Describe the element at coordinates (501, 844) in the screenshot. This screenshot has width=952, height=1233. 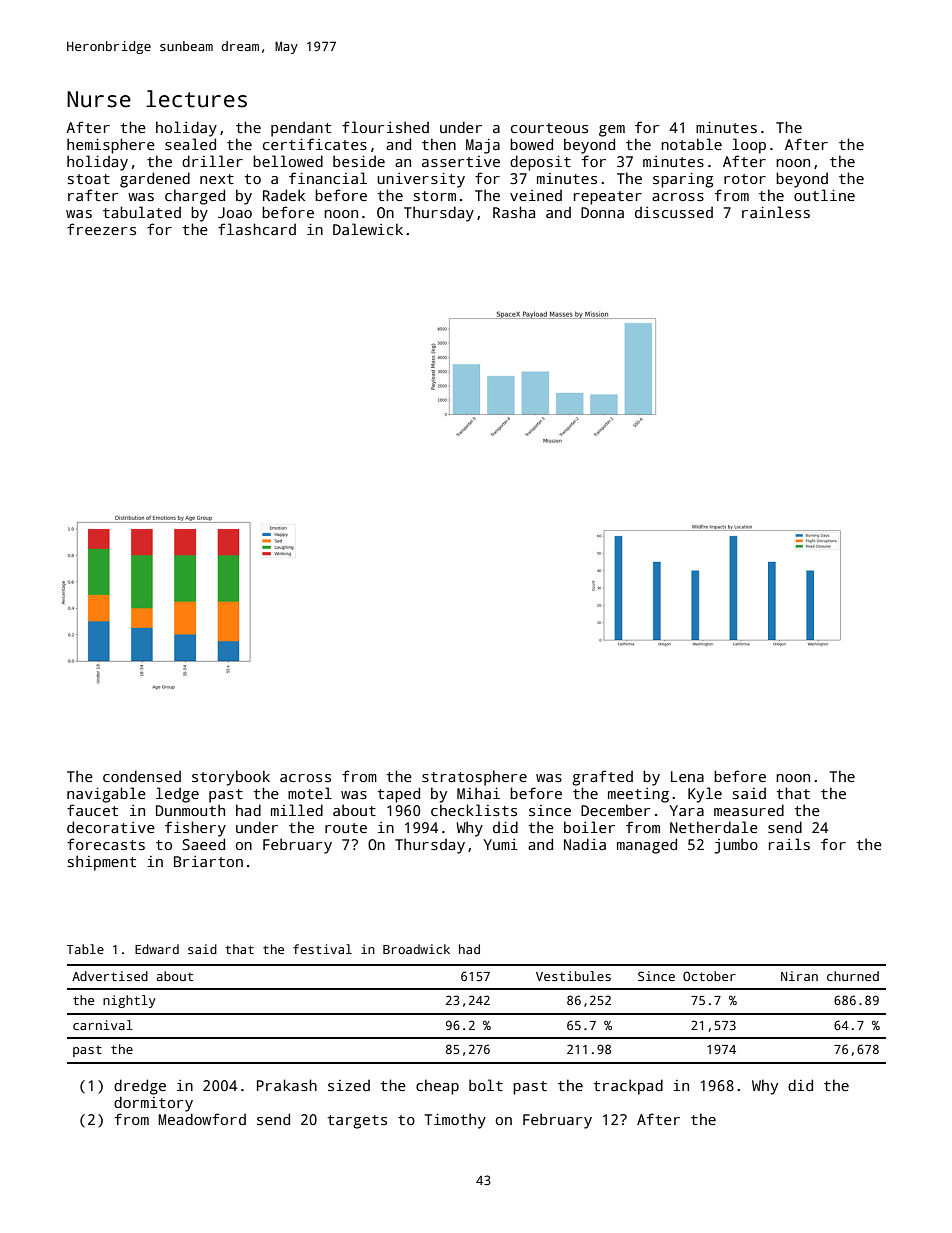
I see `Yumi` at that location.
